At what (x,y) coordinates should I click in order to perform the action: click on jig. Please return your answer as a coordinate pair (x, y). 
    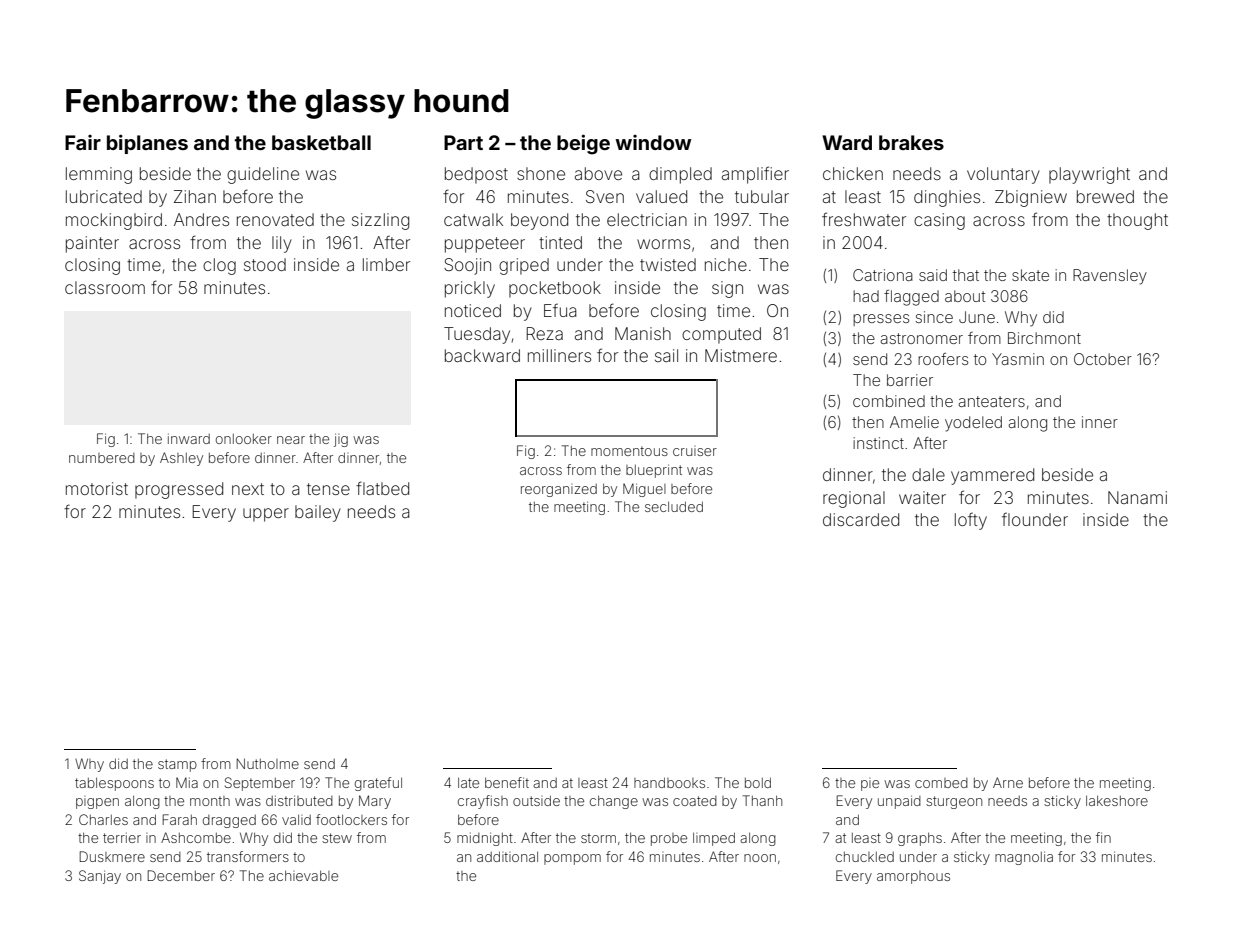
    Looking at the image, I should click on (341, 440).
